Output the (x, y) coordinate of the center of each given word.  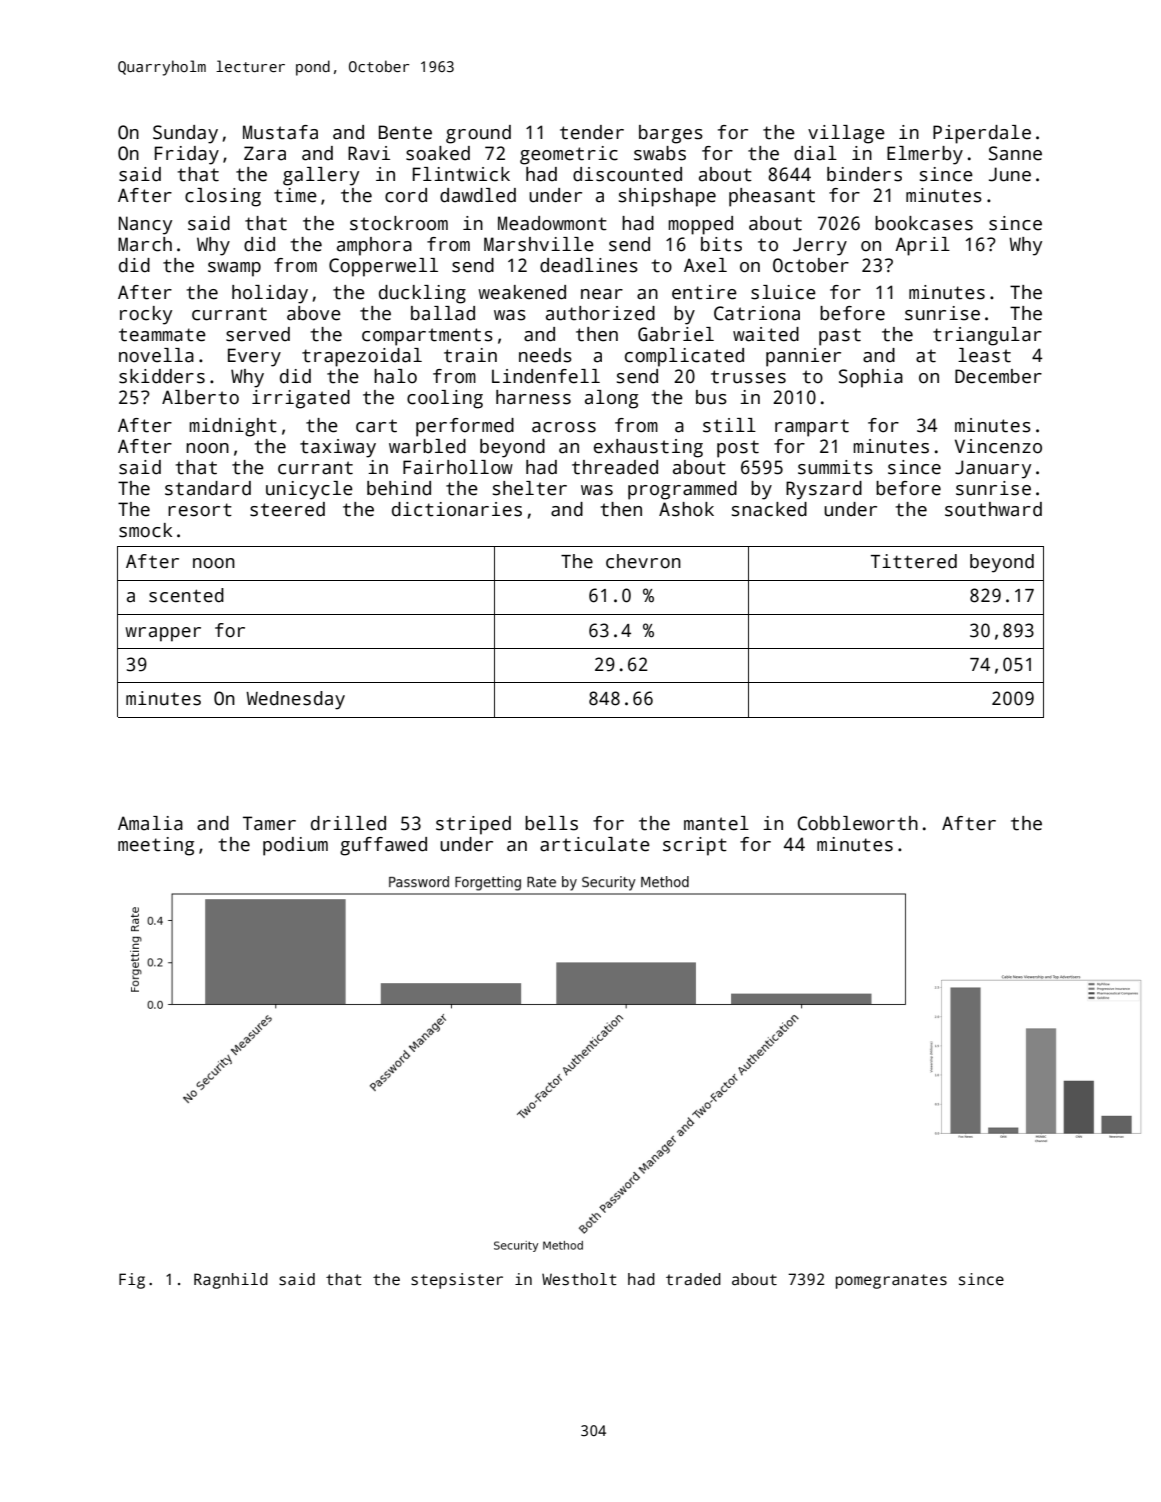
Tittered (914, 561)
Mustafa (280, 132)
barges (671, 134)
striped (473, 825)
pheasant (772, 197)
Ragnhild (231, 1281)
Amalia (150, 823)
